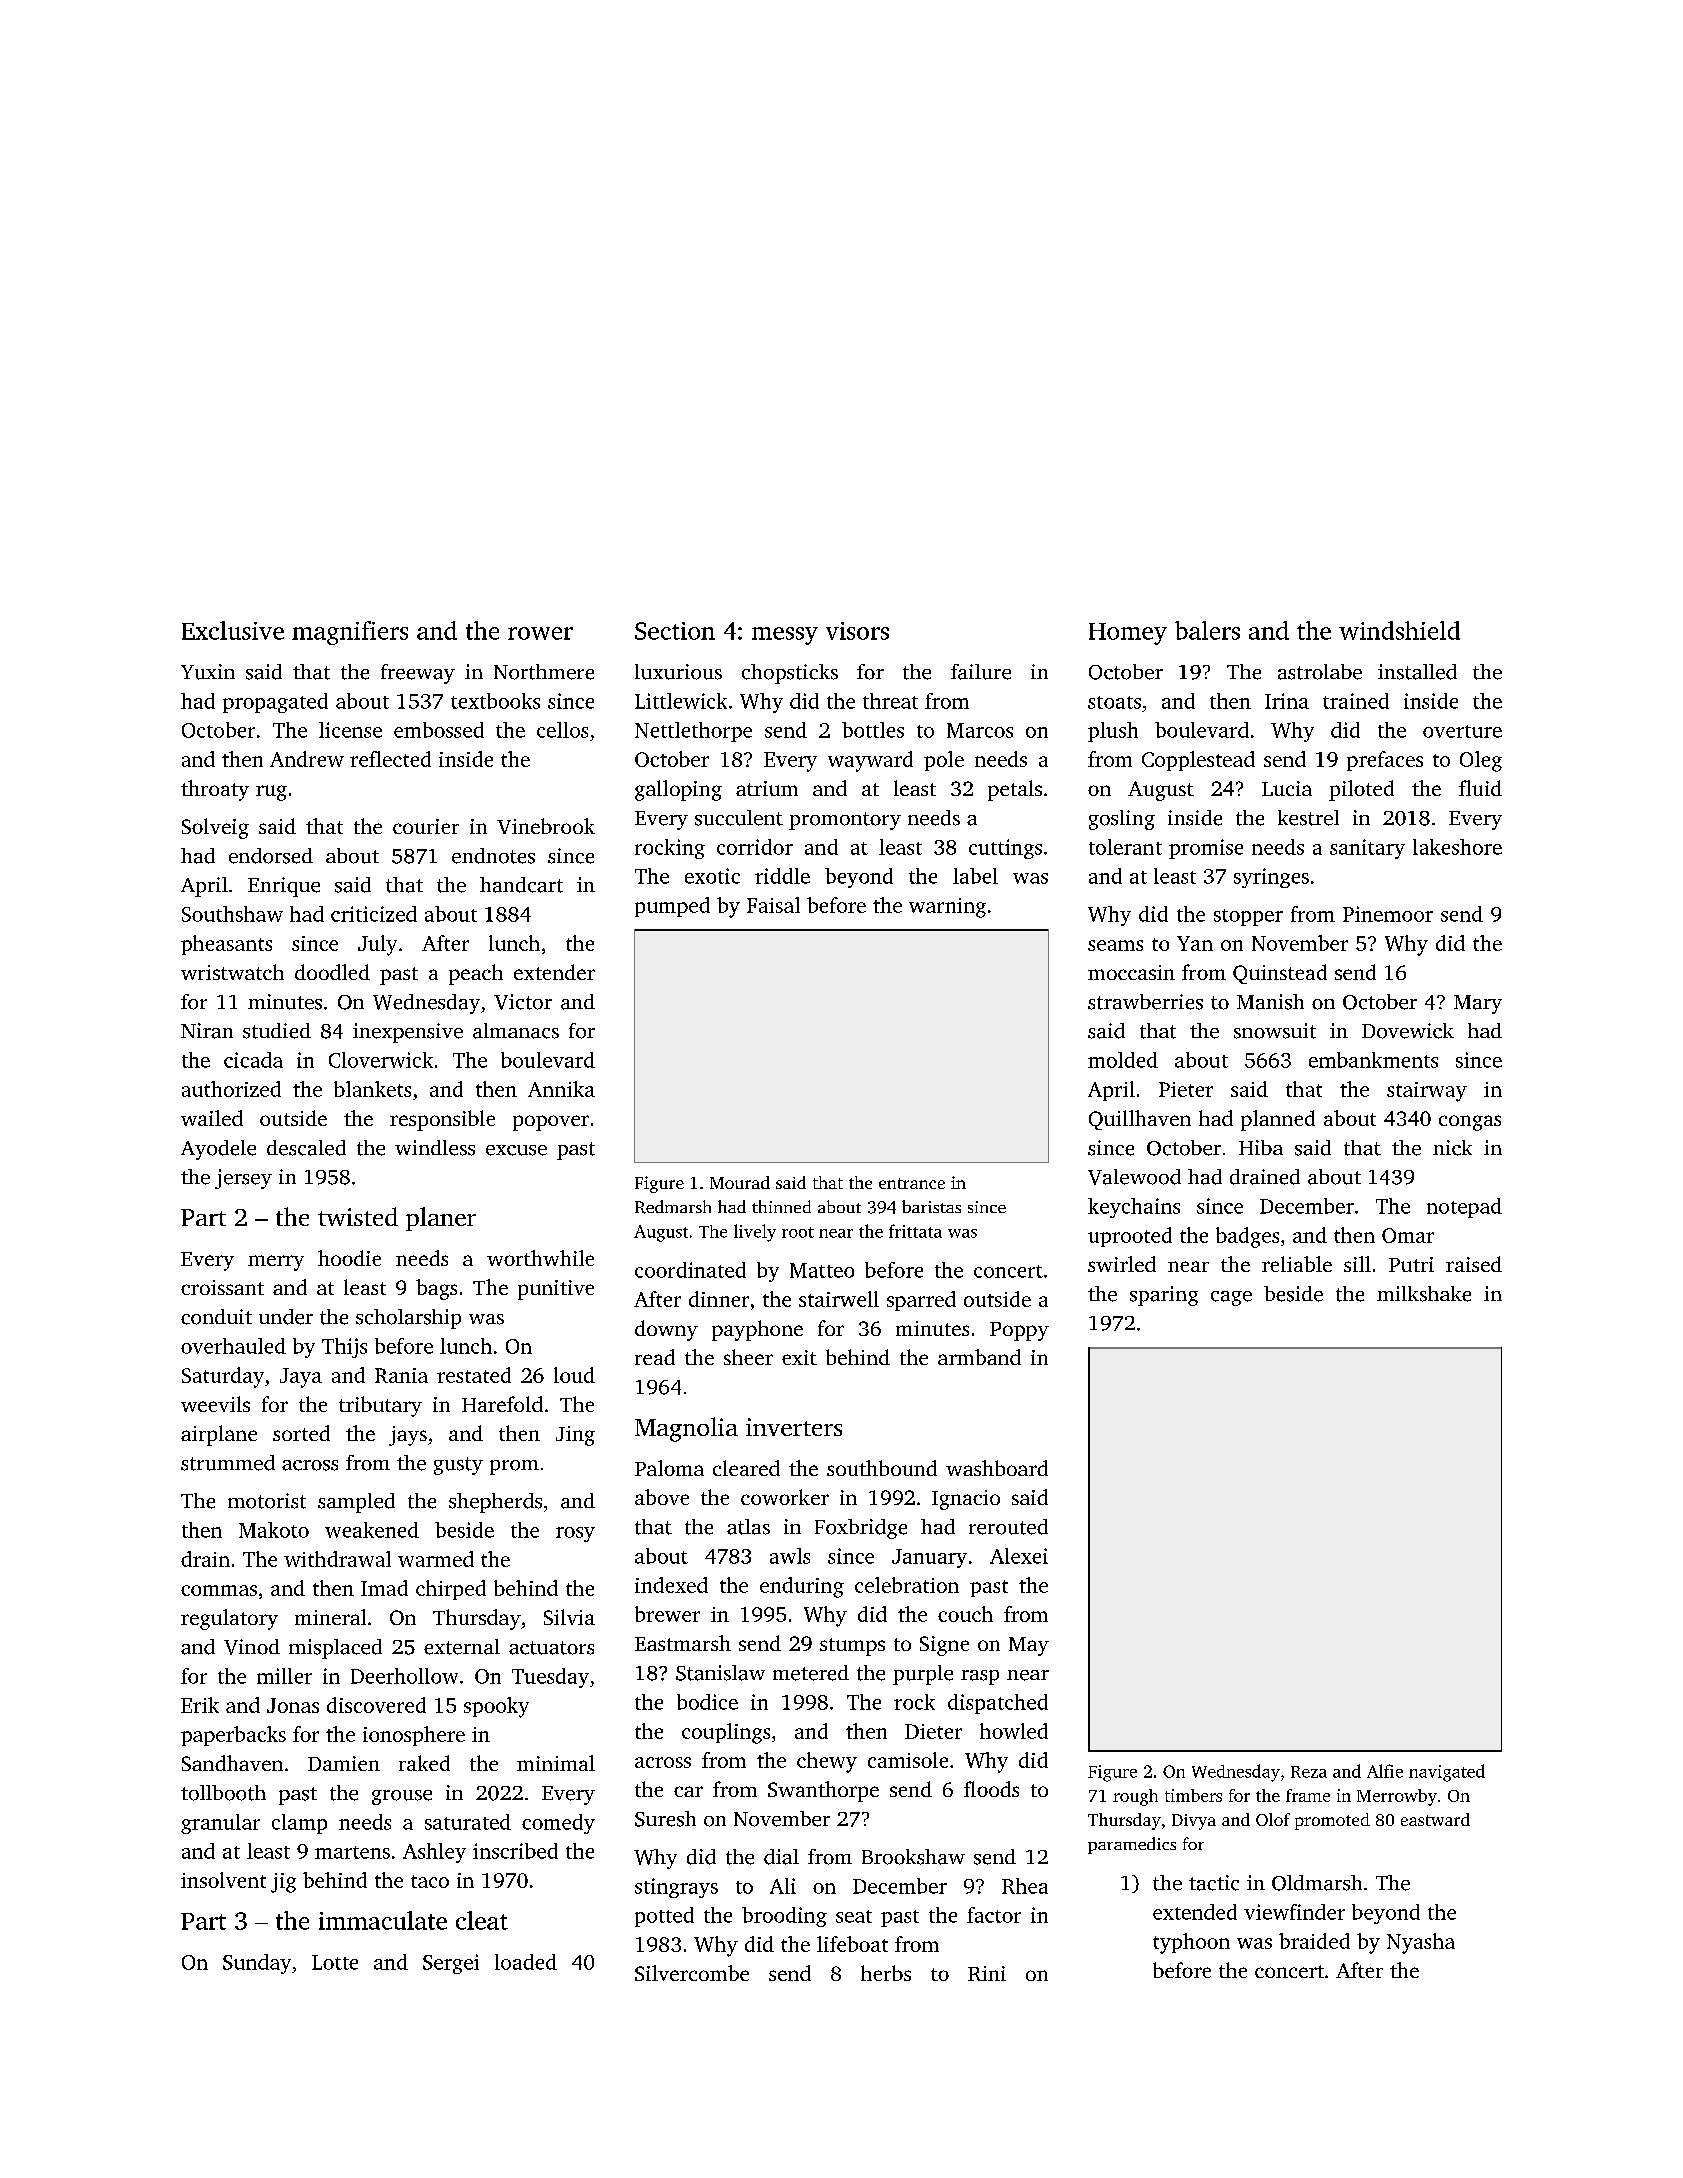  What do you see at coordinates (233, 630) in the document?
I see `Exclusive` at bounding box center [233, 630].
